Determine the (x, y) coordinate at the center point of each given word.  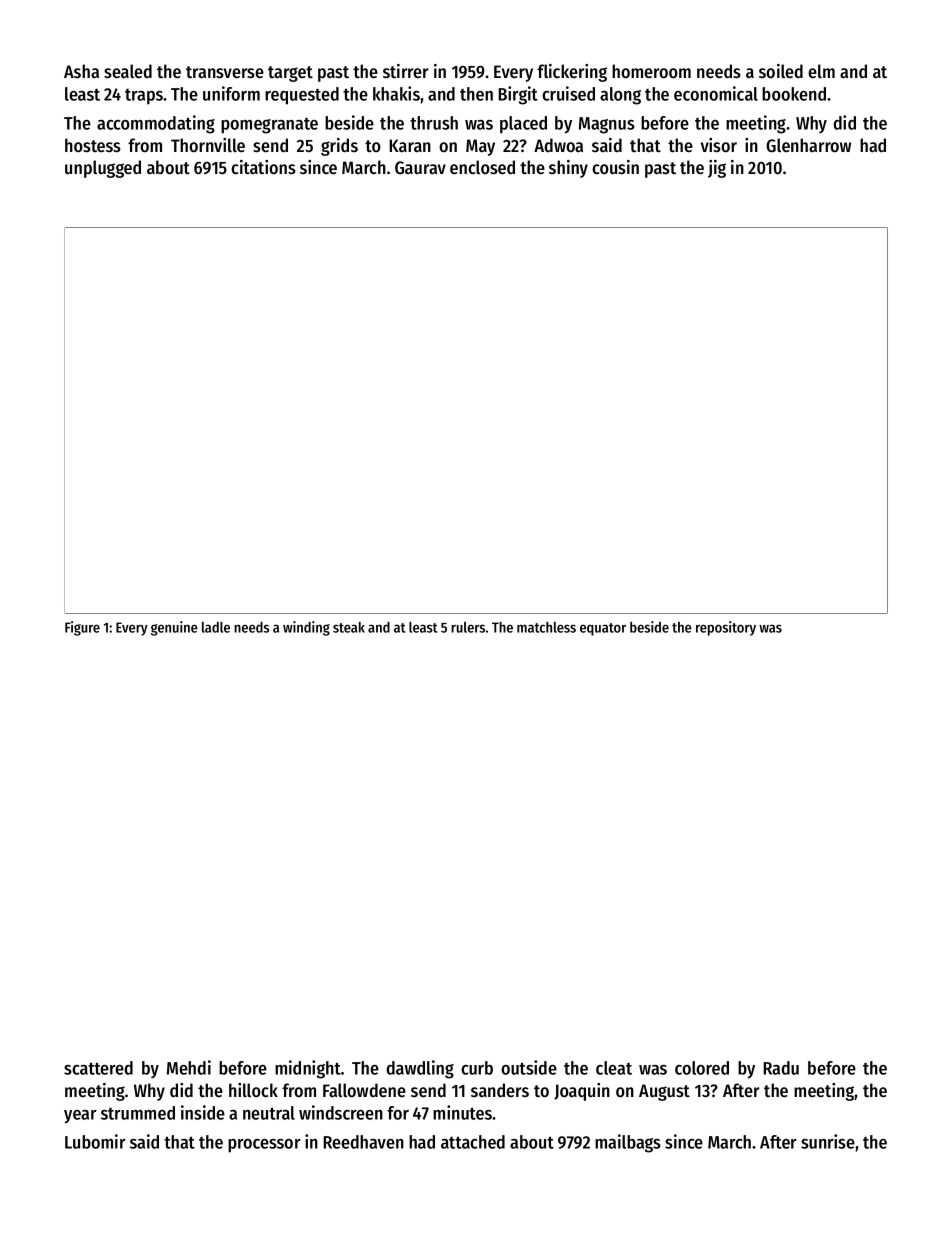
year (80, 1117)
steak (349, 627)
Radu (781, 1068)
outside (529, 1067)
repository (726, 628)
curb (477, 1068)
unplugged (103, 169)
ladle (216, 627)
